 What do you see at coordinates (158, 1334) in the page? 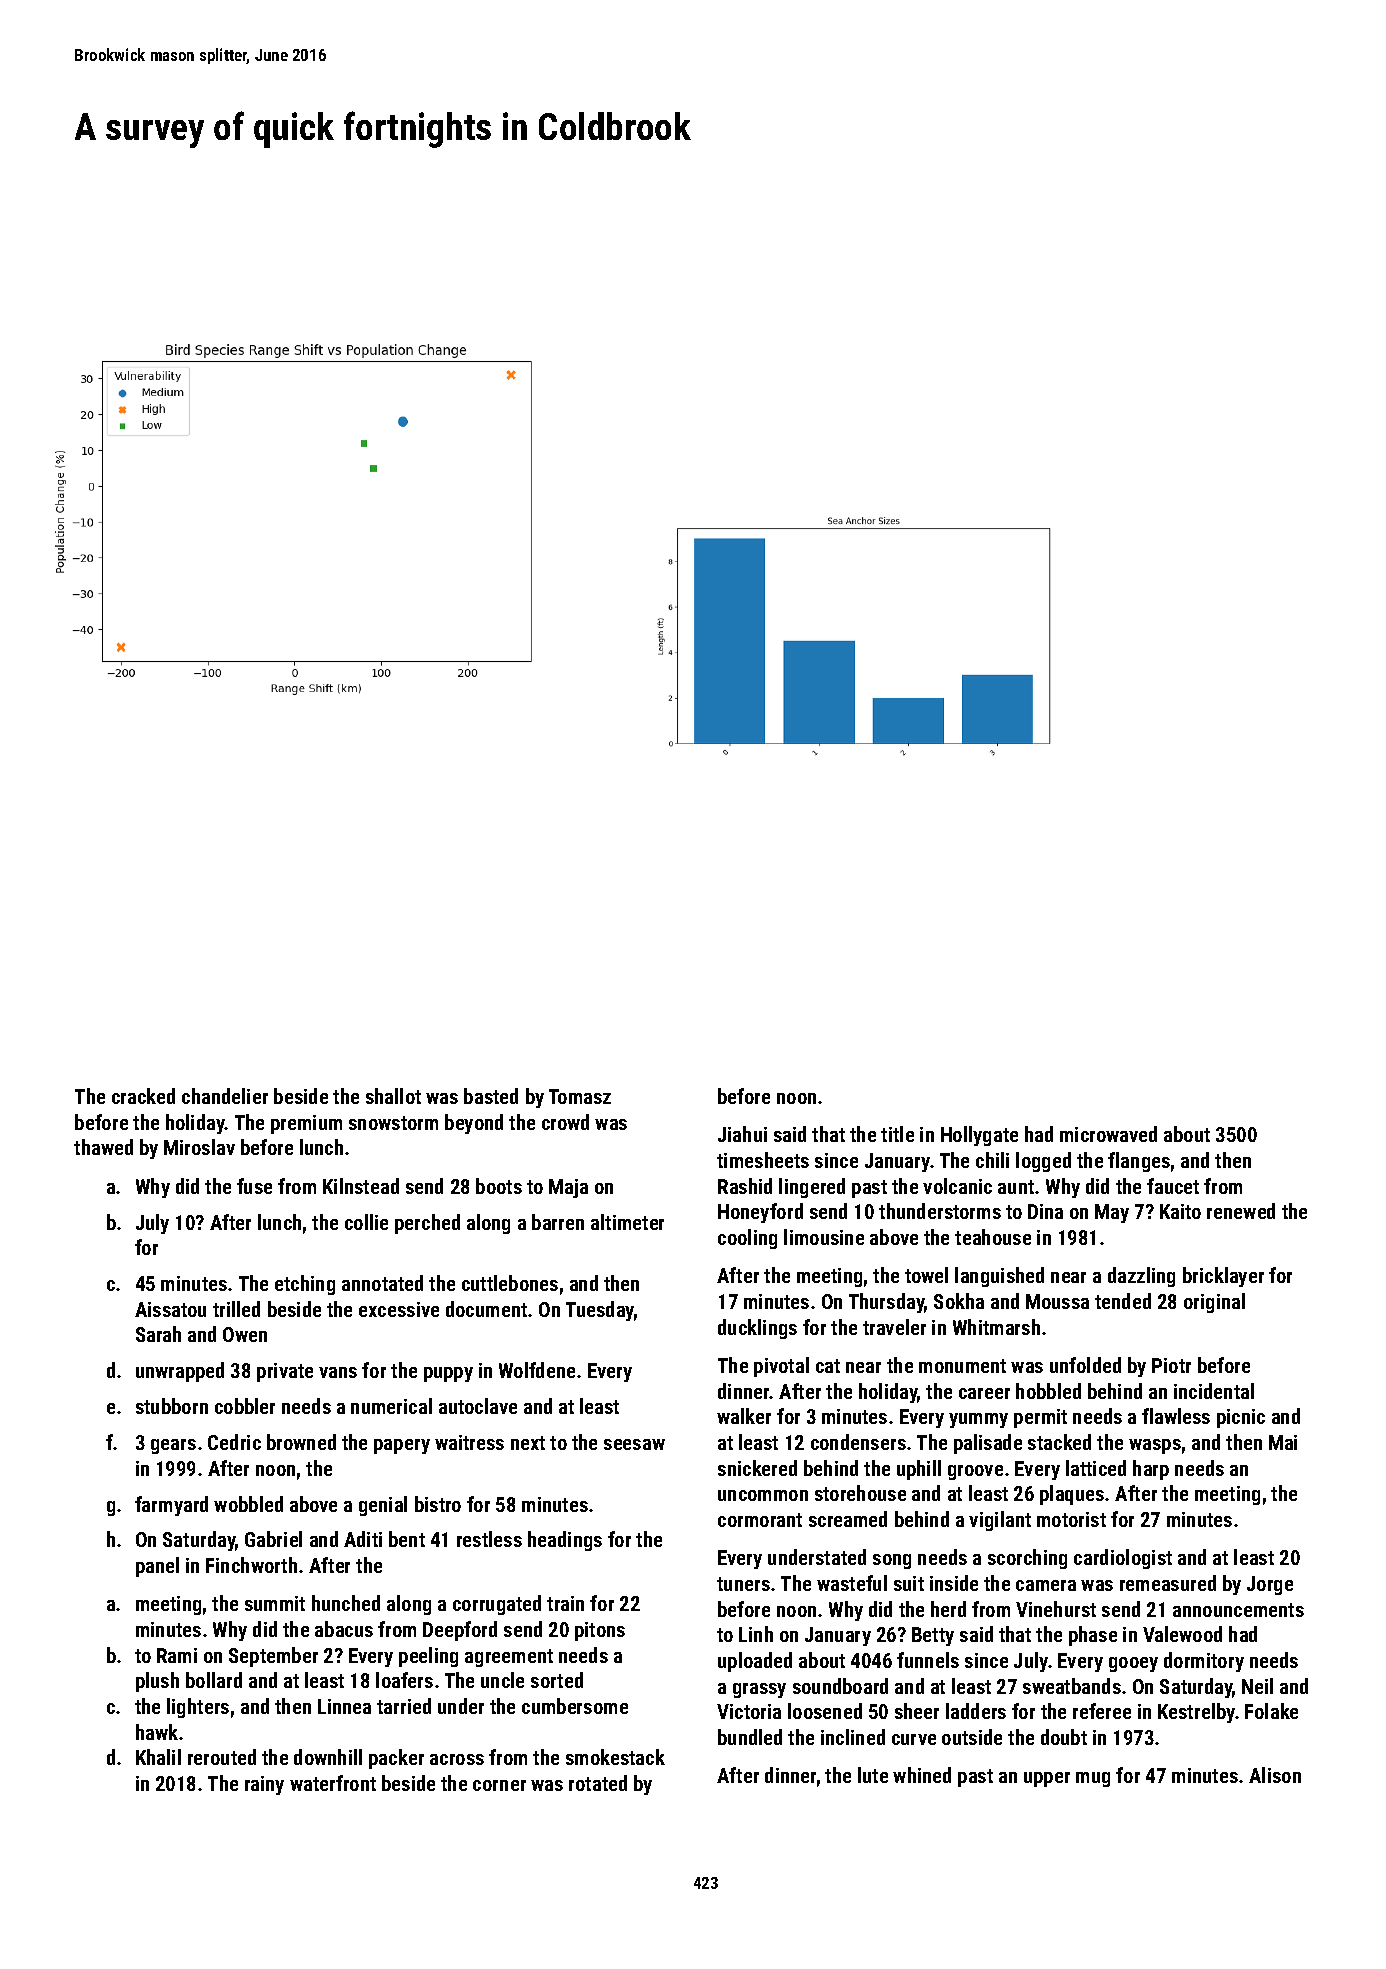
I see `Sarah` at bounding box center [158, 1334].
